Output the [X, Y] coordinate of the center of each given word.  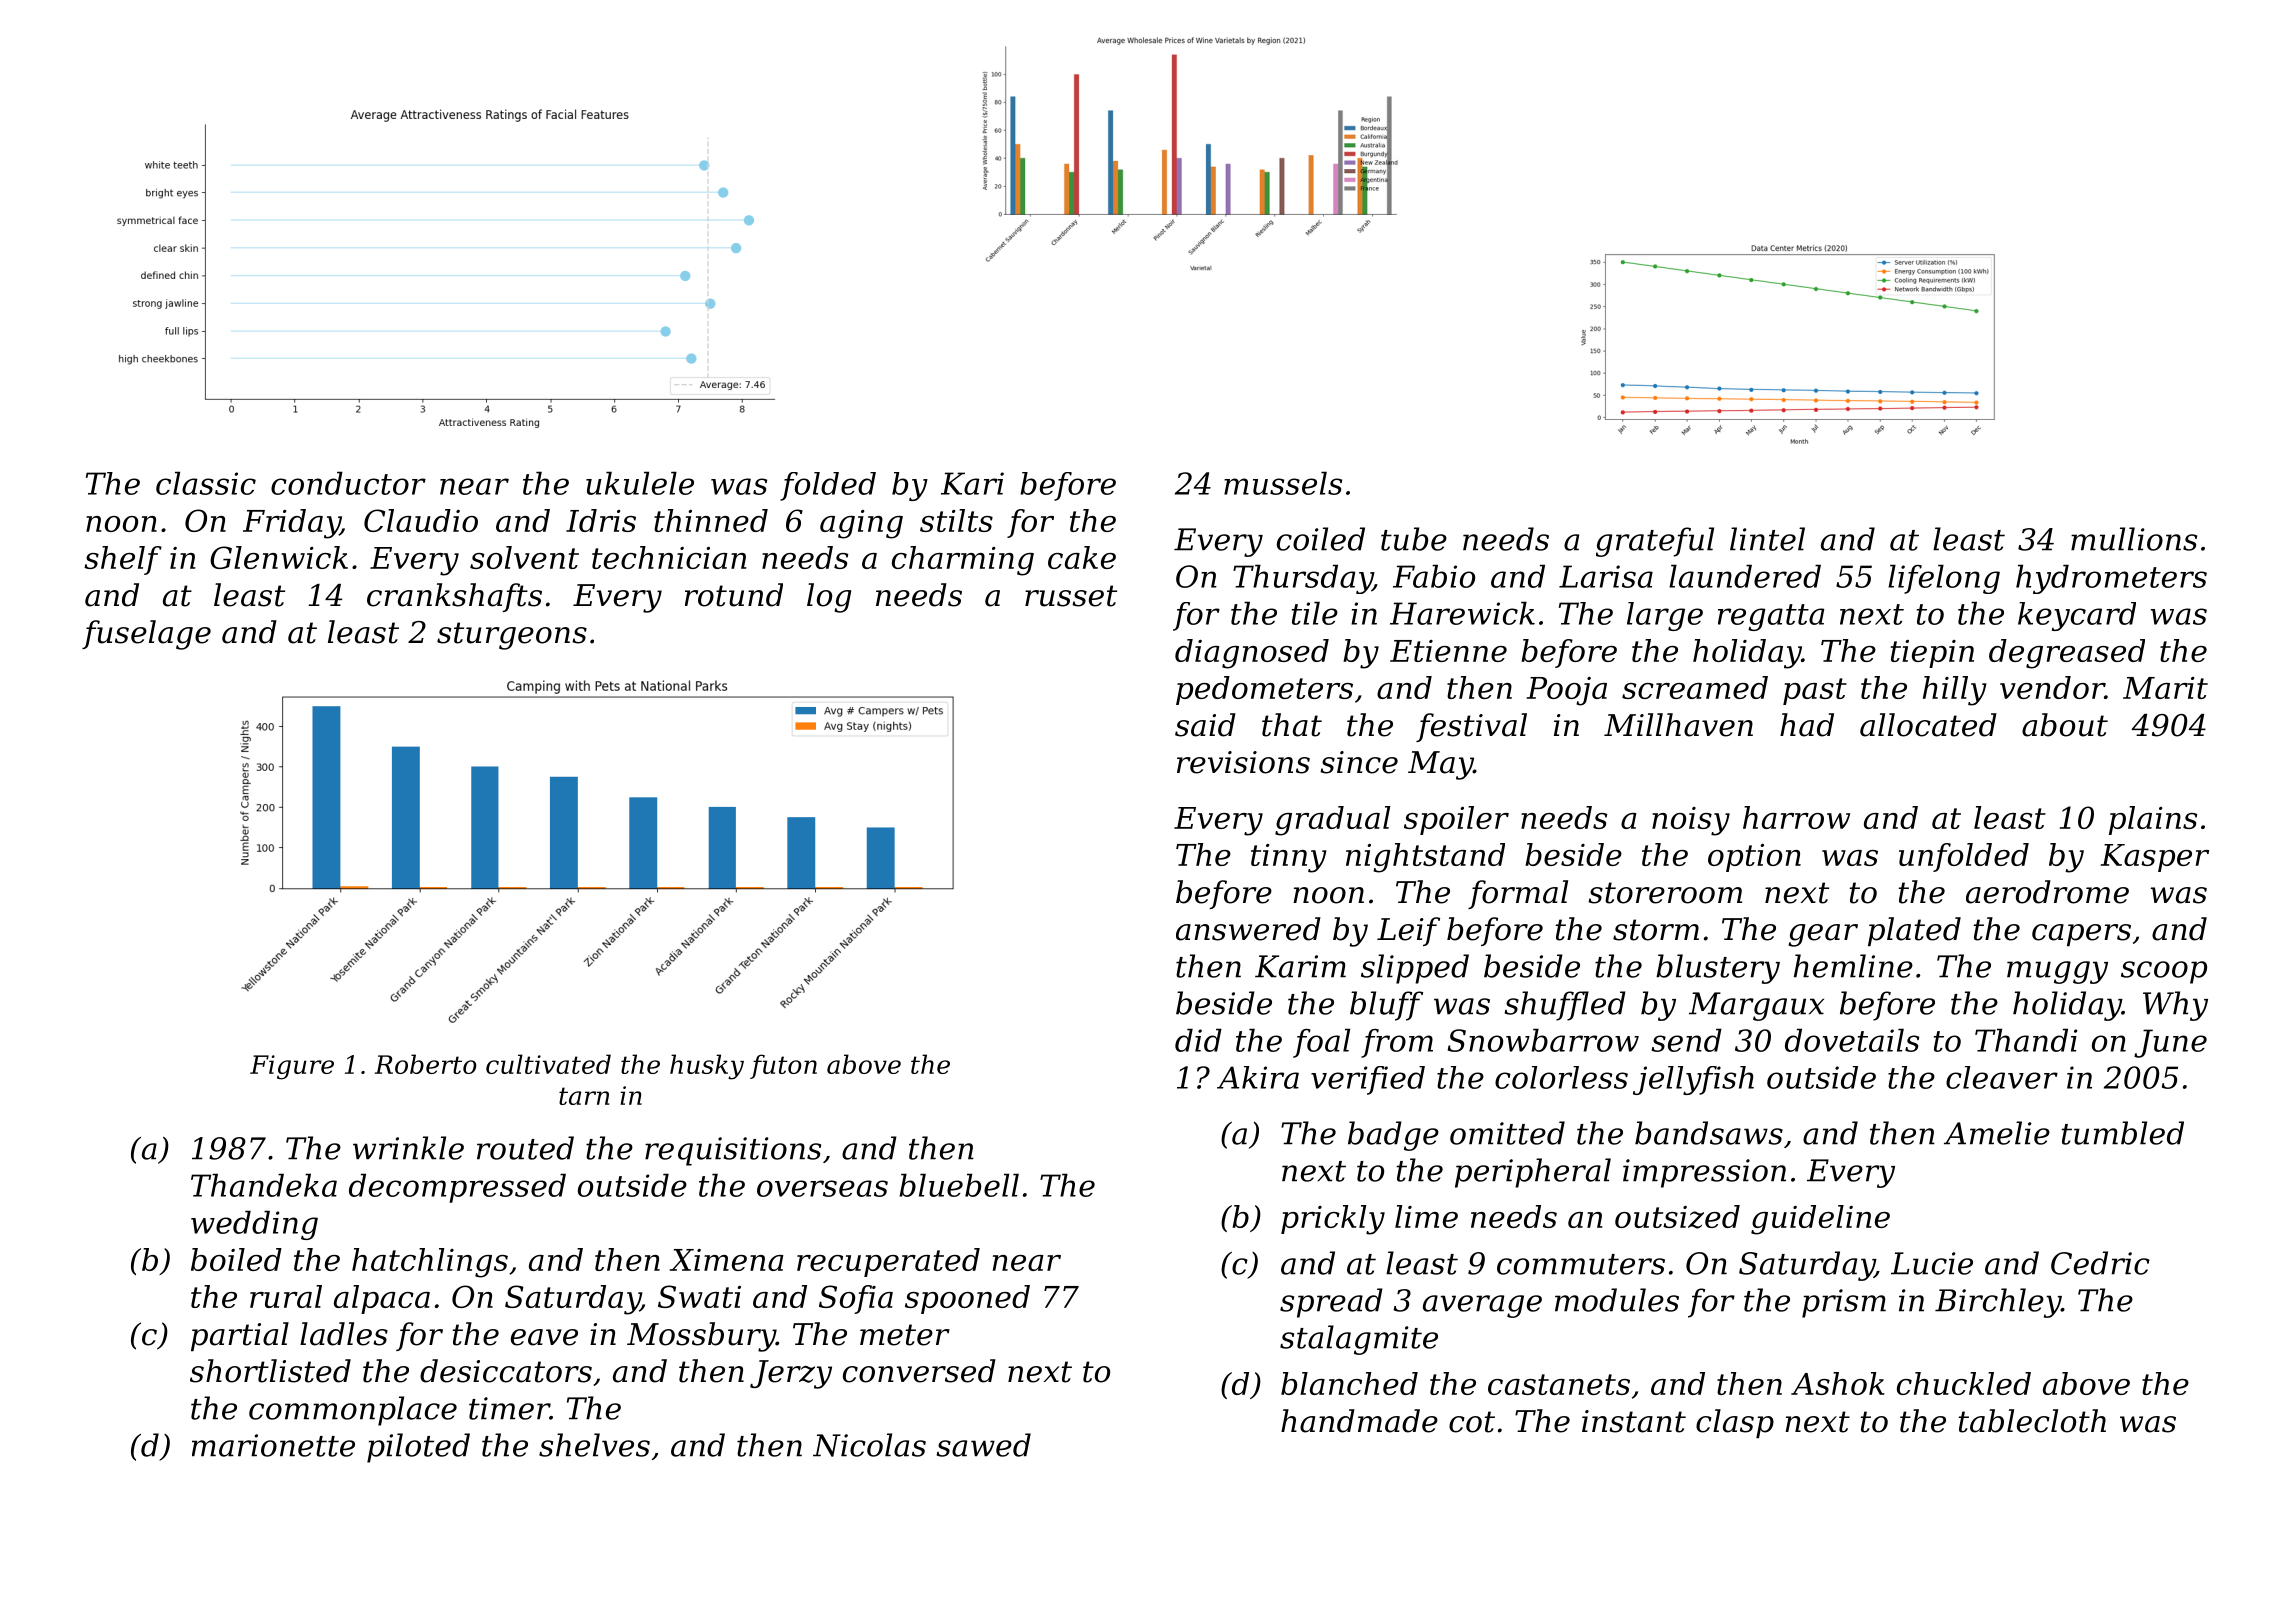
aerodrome [2047, 892]
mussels [1283, 483]
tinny [1289, 858]
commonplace [353, 1411]
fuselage [146, 635]
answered [1248, 929]
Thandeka [264, 1185]
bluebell [959, 1185]
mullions [2134, 539]
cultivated [548, 1064]
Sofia [856, 1299]
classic [206, 483]
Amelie [1997, 1133]
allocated [1928, 725]
